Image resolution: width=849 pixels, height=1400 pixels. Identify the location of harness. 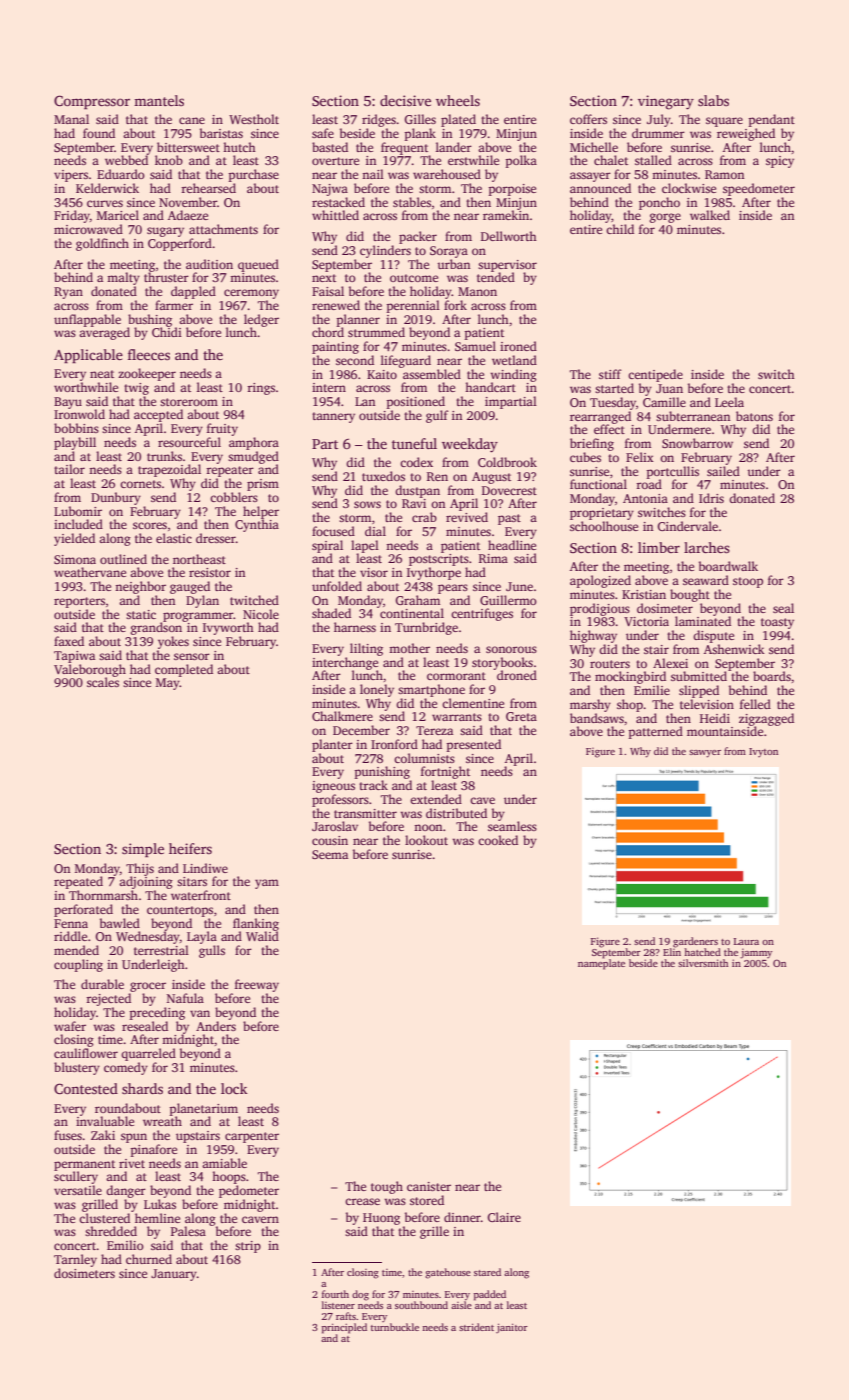
(355, 627).
